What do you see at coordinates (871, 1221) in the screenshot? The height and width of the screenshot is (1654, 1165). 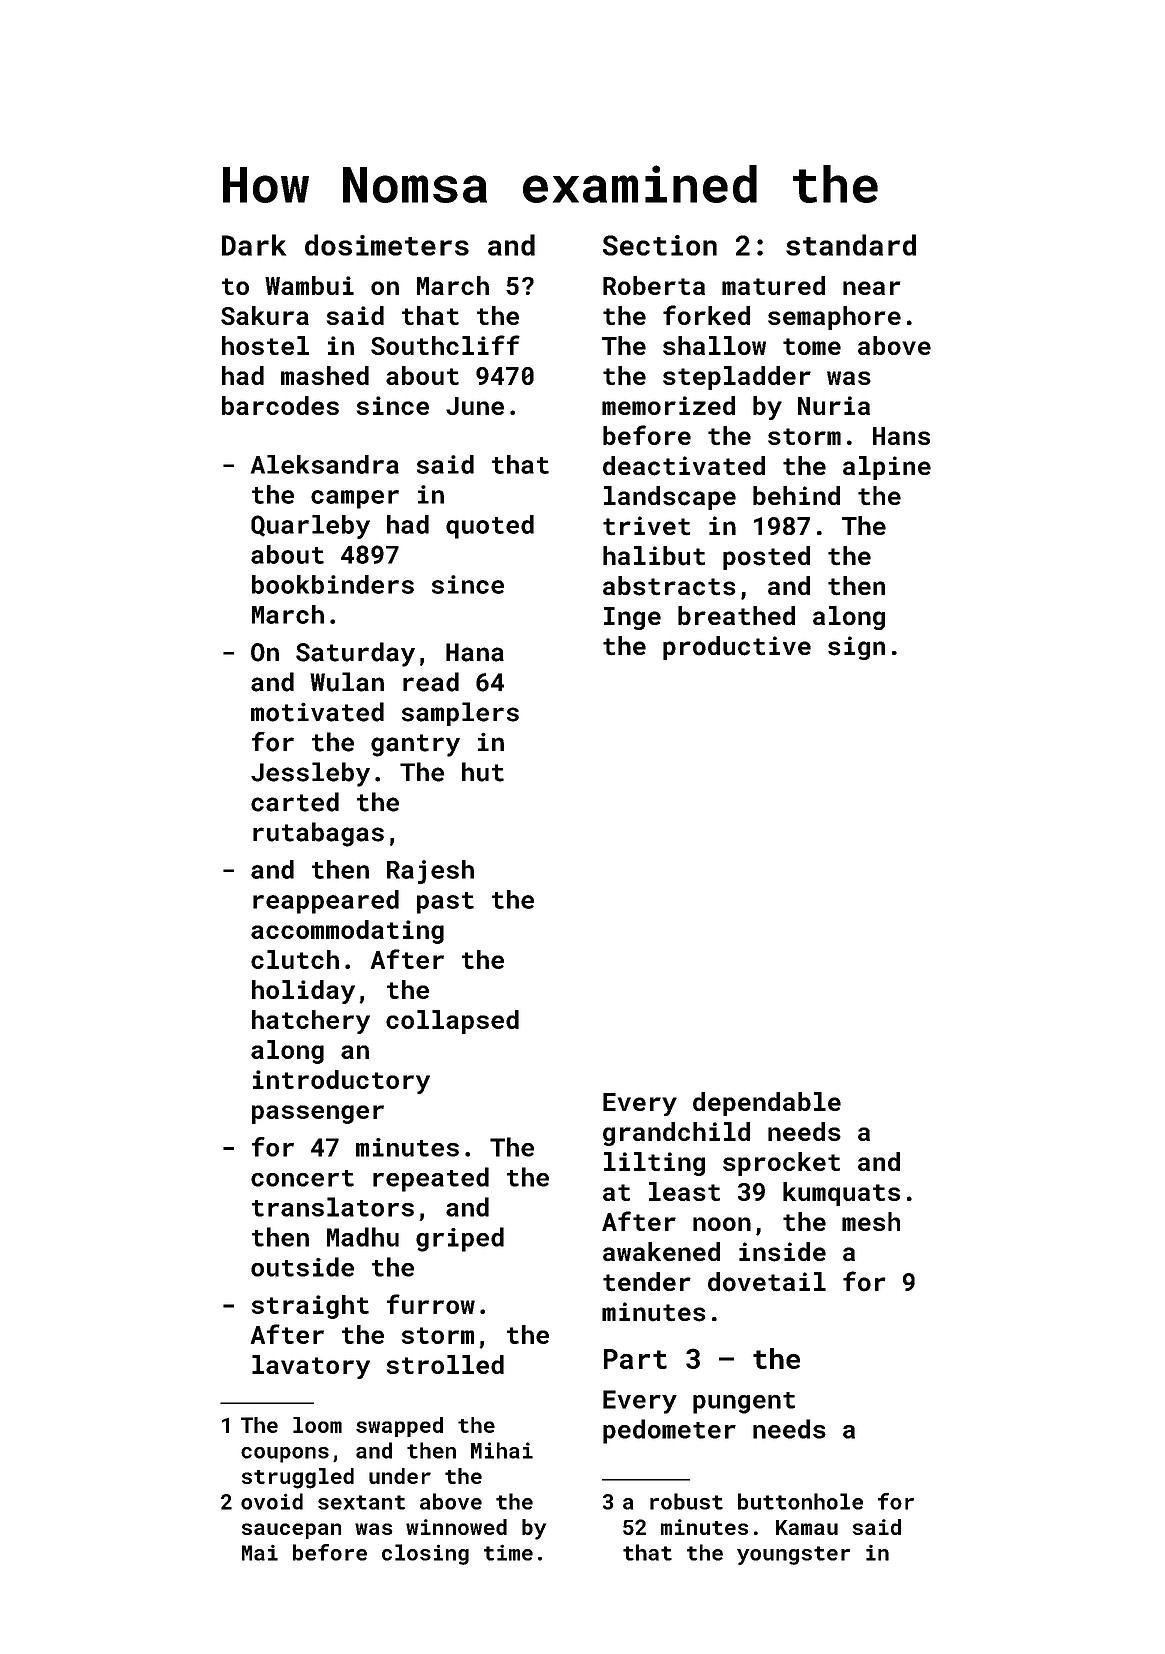 I see `mesh` at bounding box center [871, 1221].
